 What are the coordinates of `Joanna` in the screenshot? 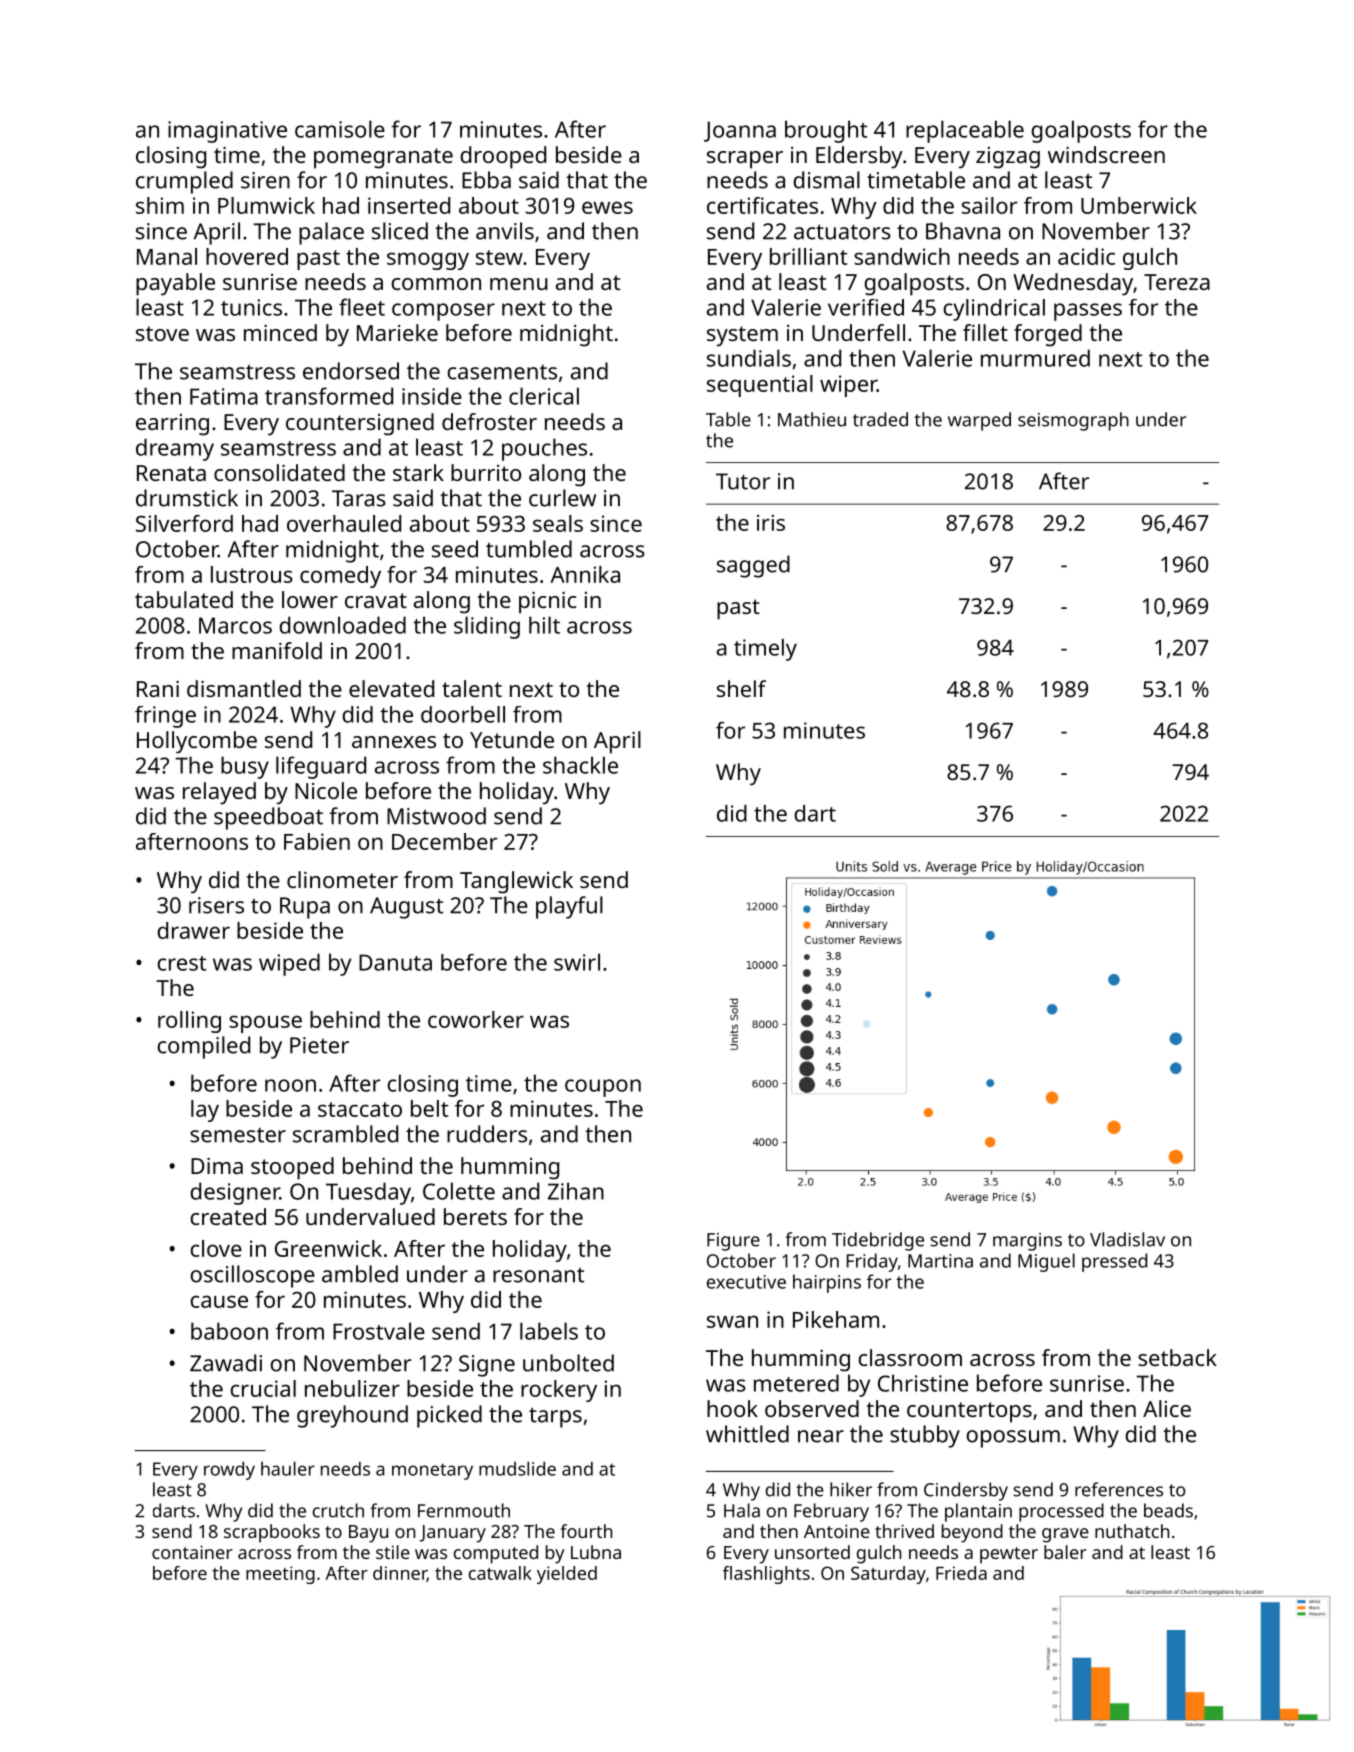 It's located at (740, 131).
